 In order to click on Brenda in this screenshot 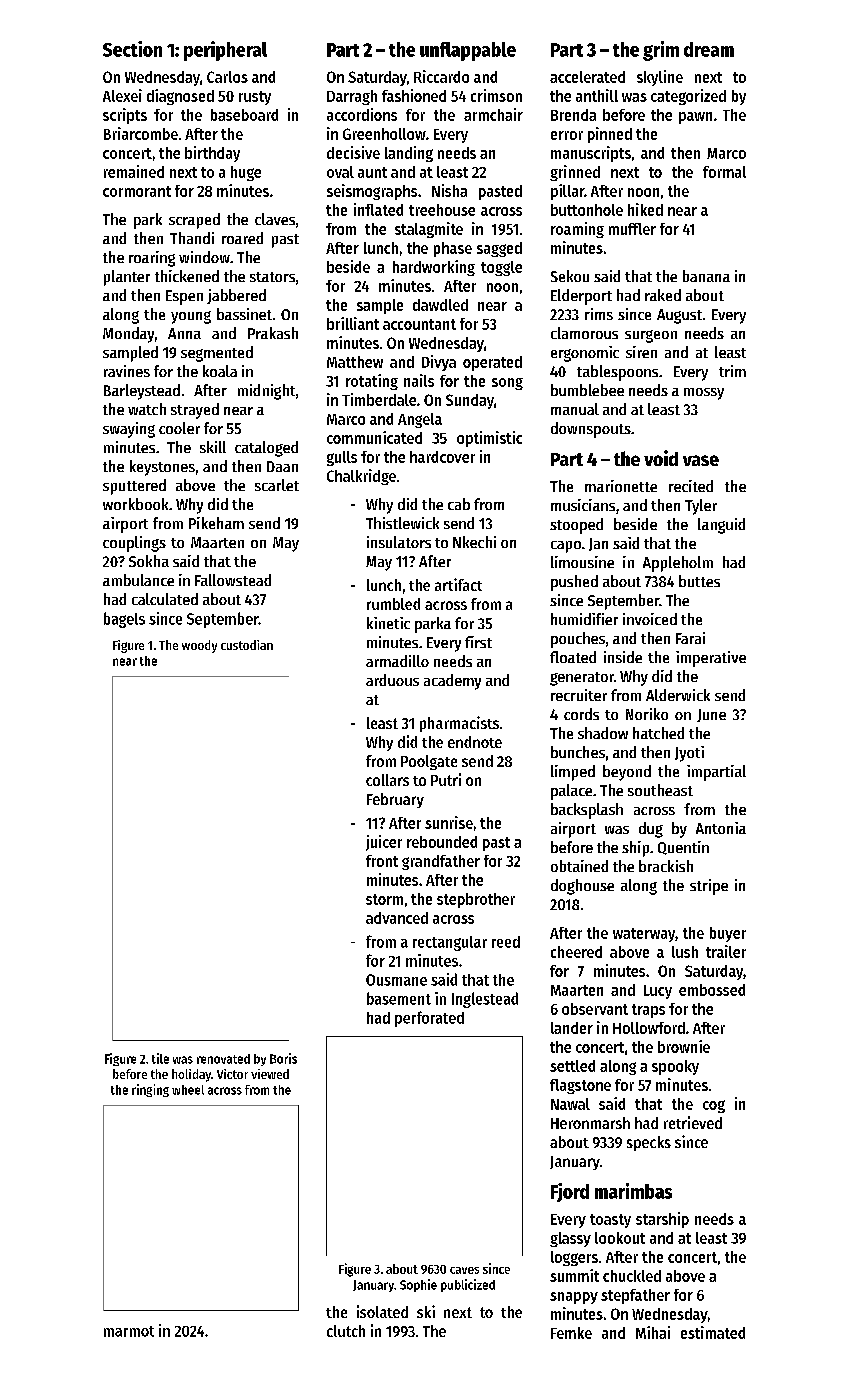, I will do `click(573, 115)`.
